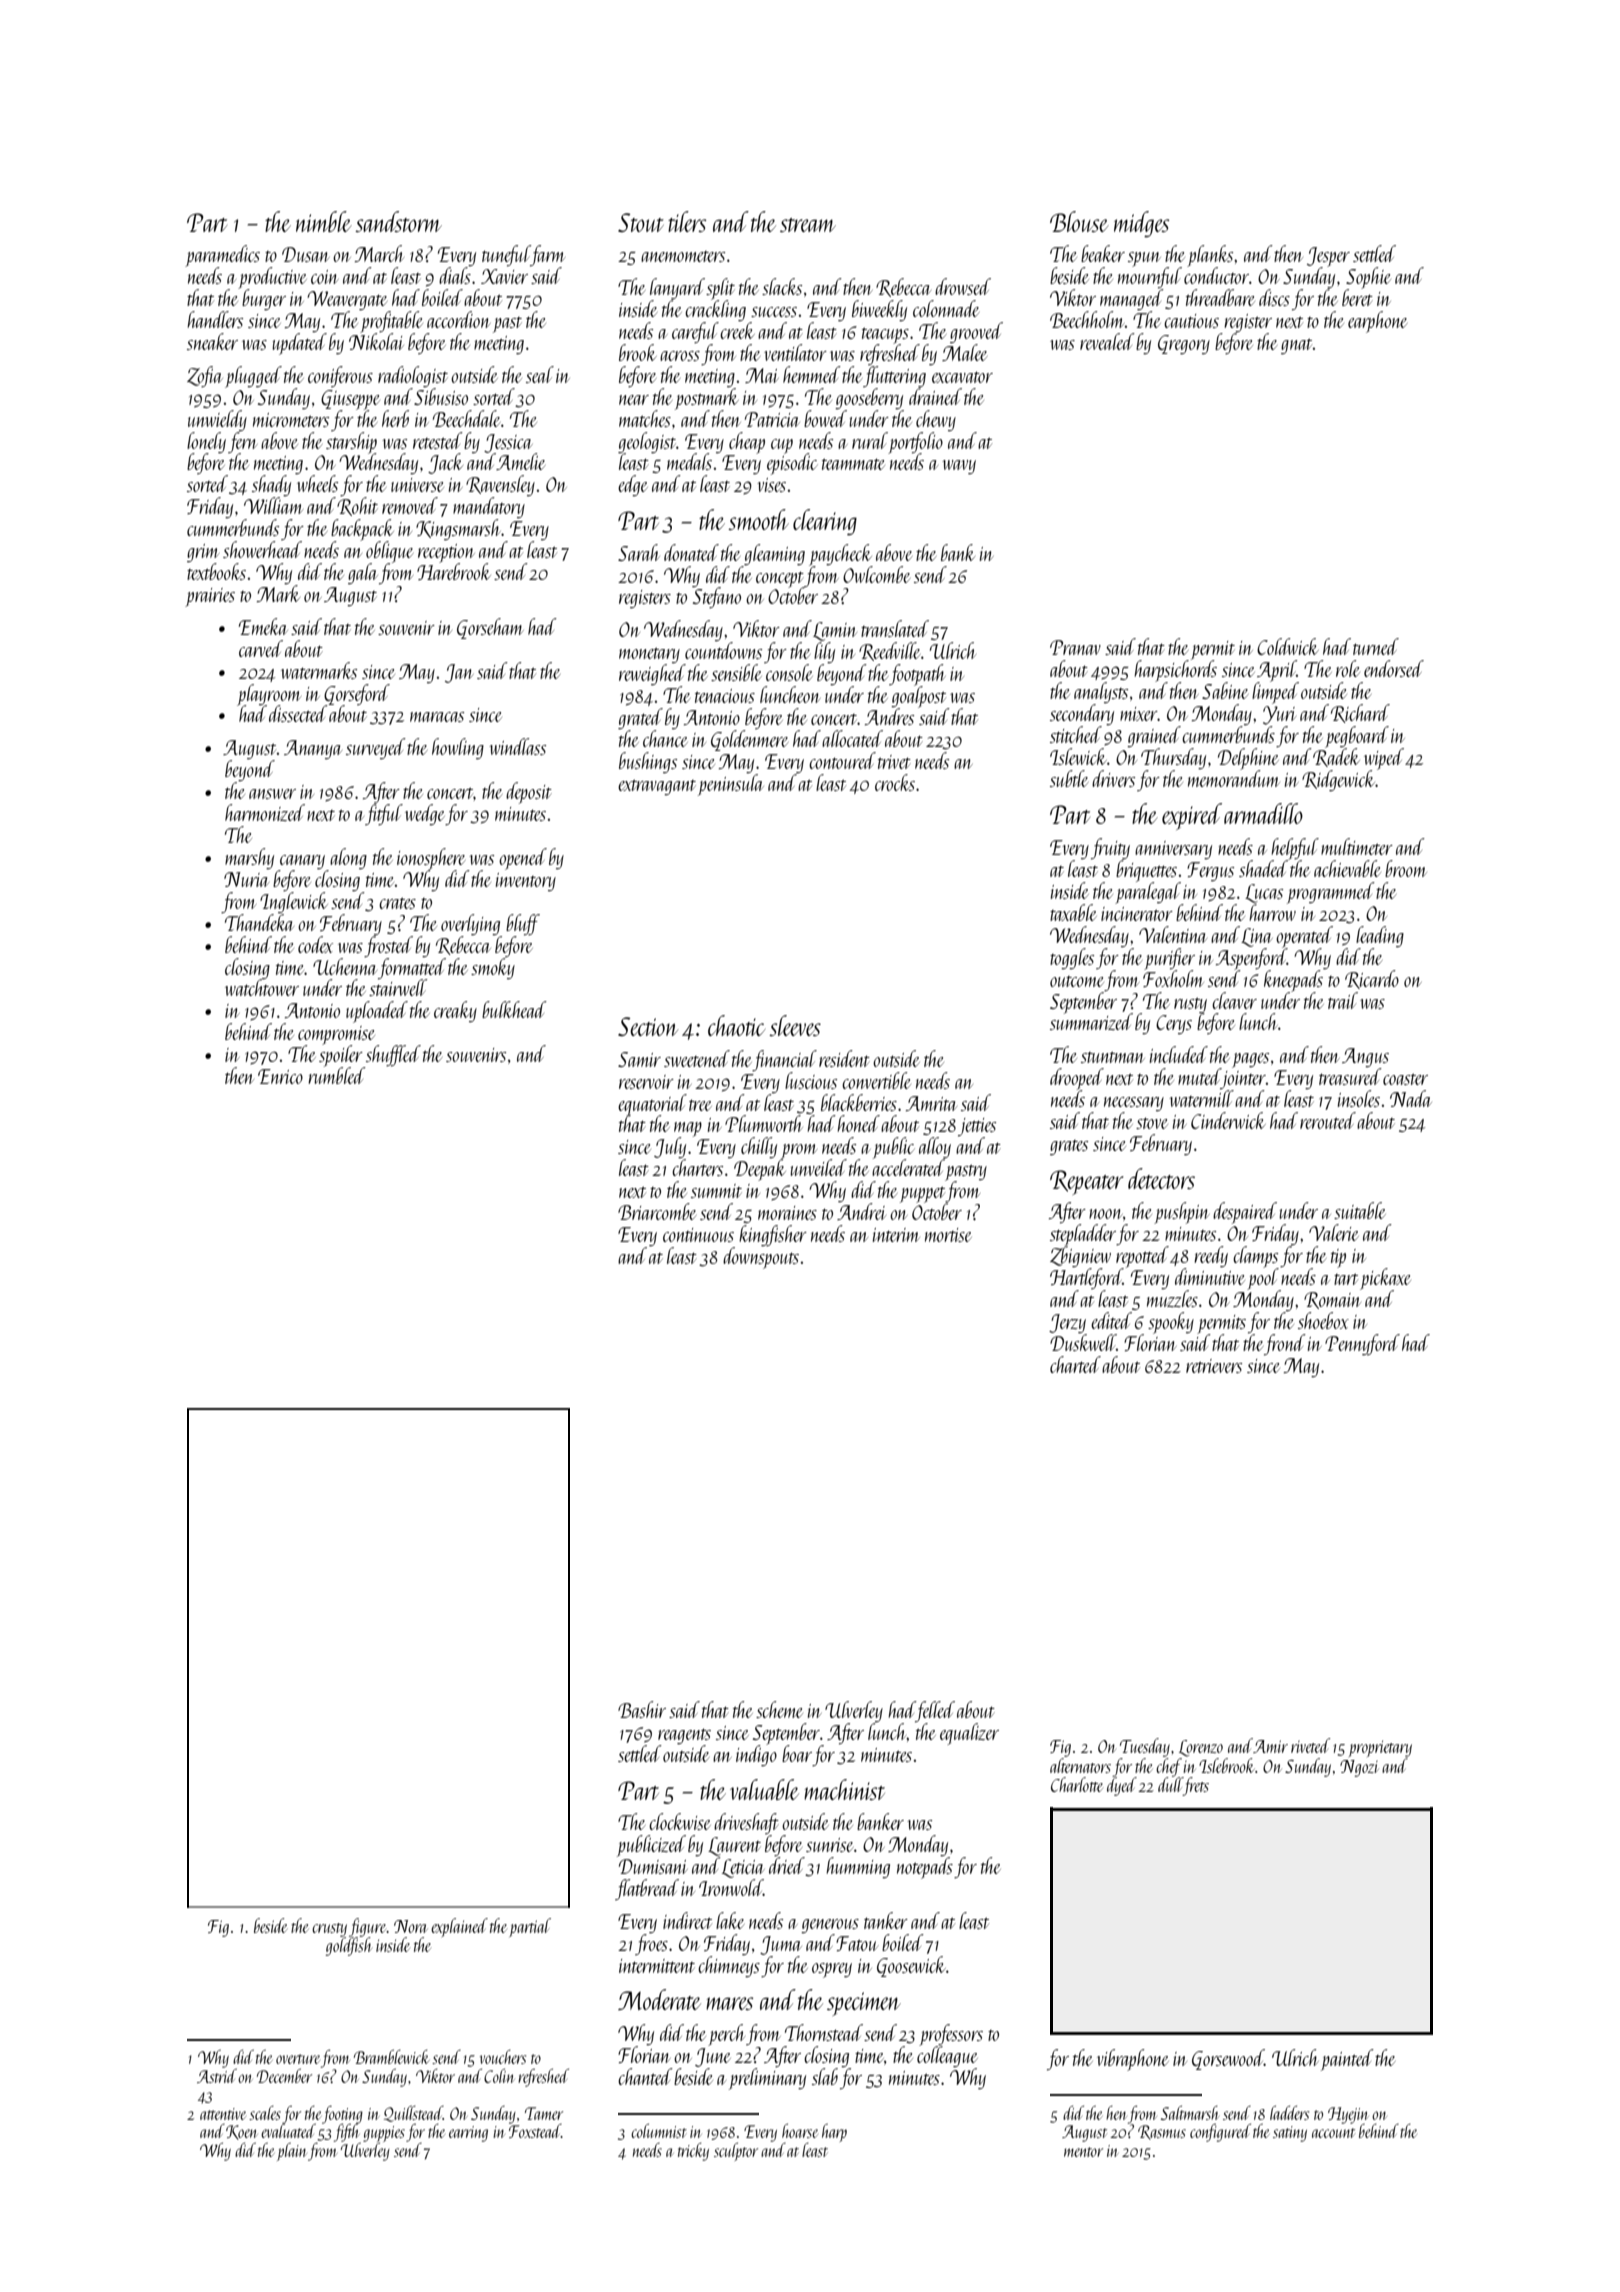  I want to click on prairies, so click(210, 597).
